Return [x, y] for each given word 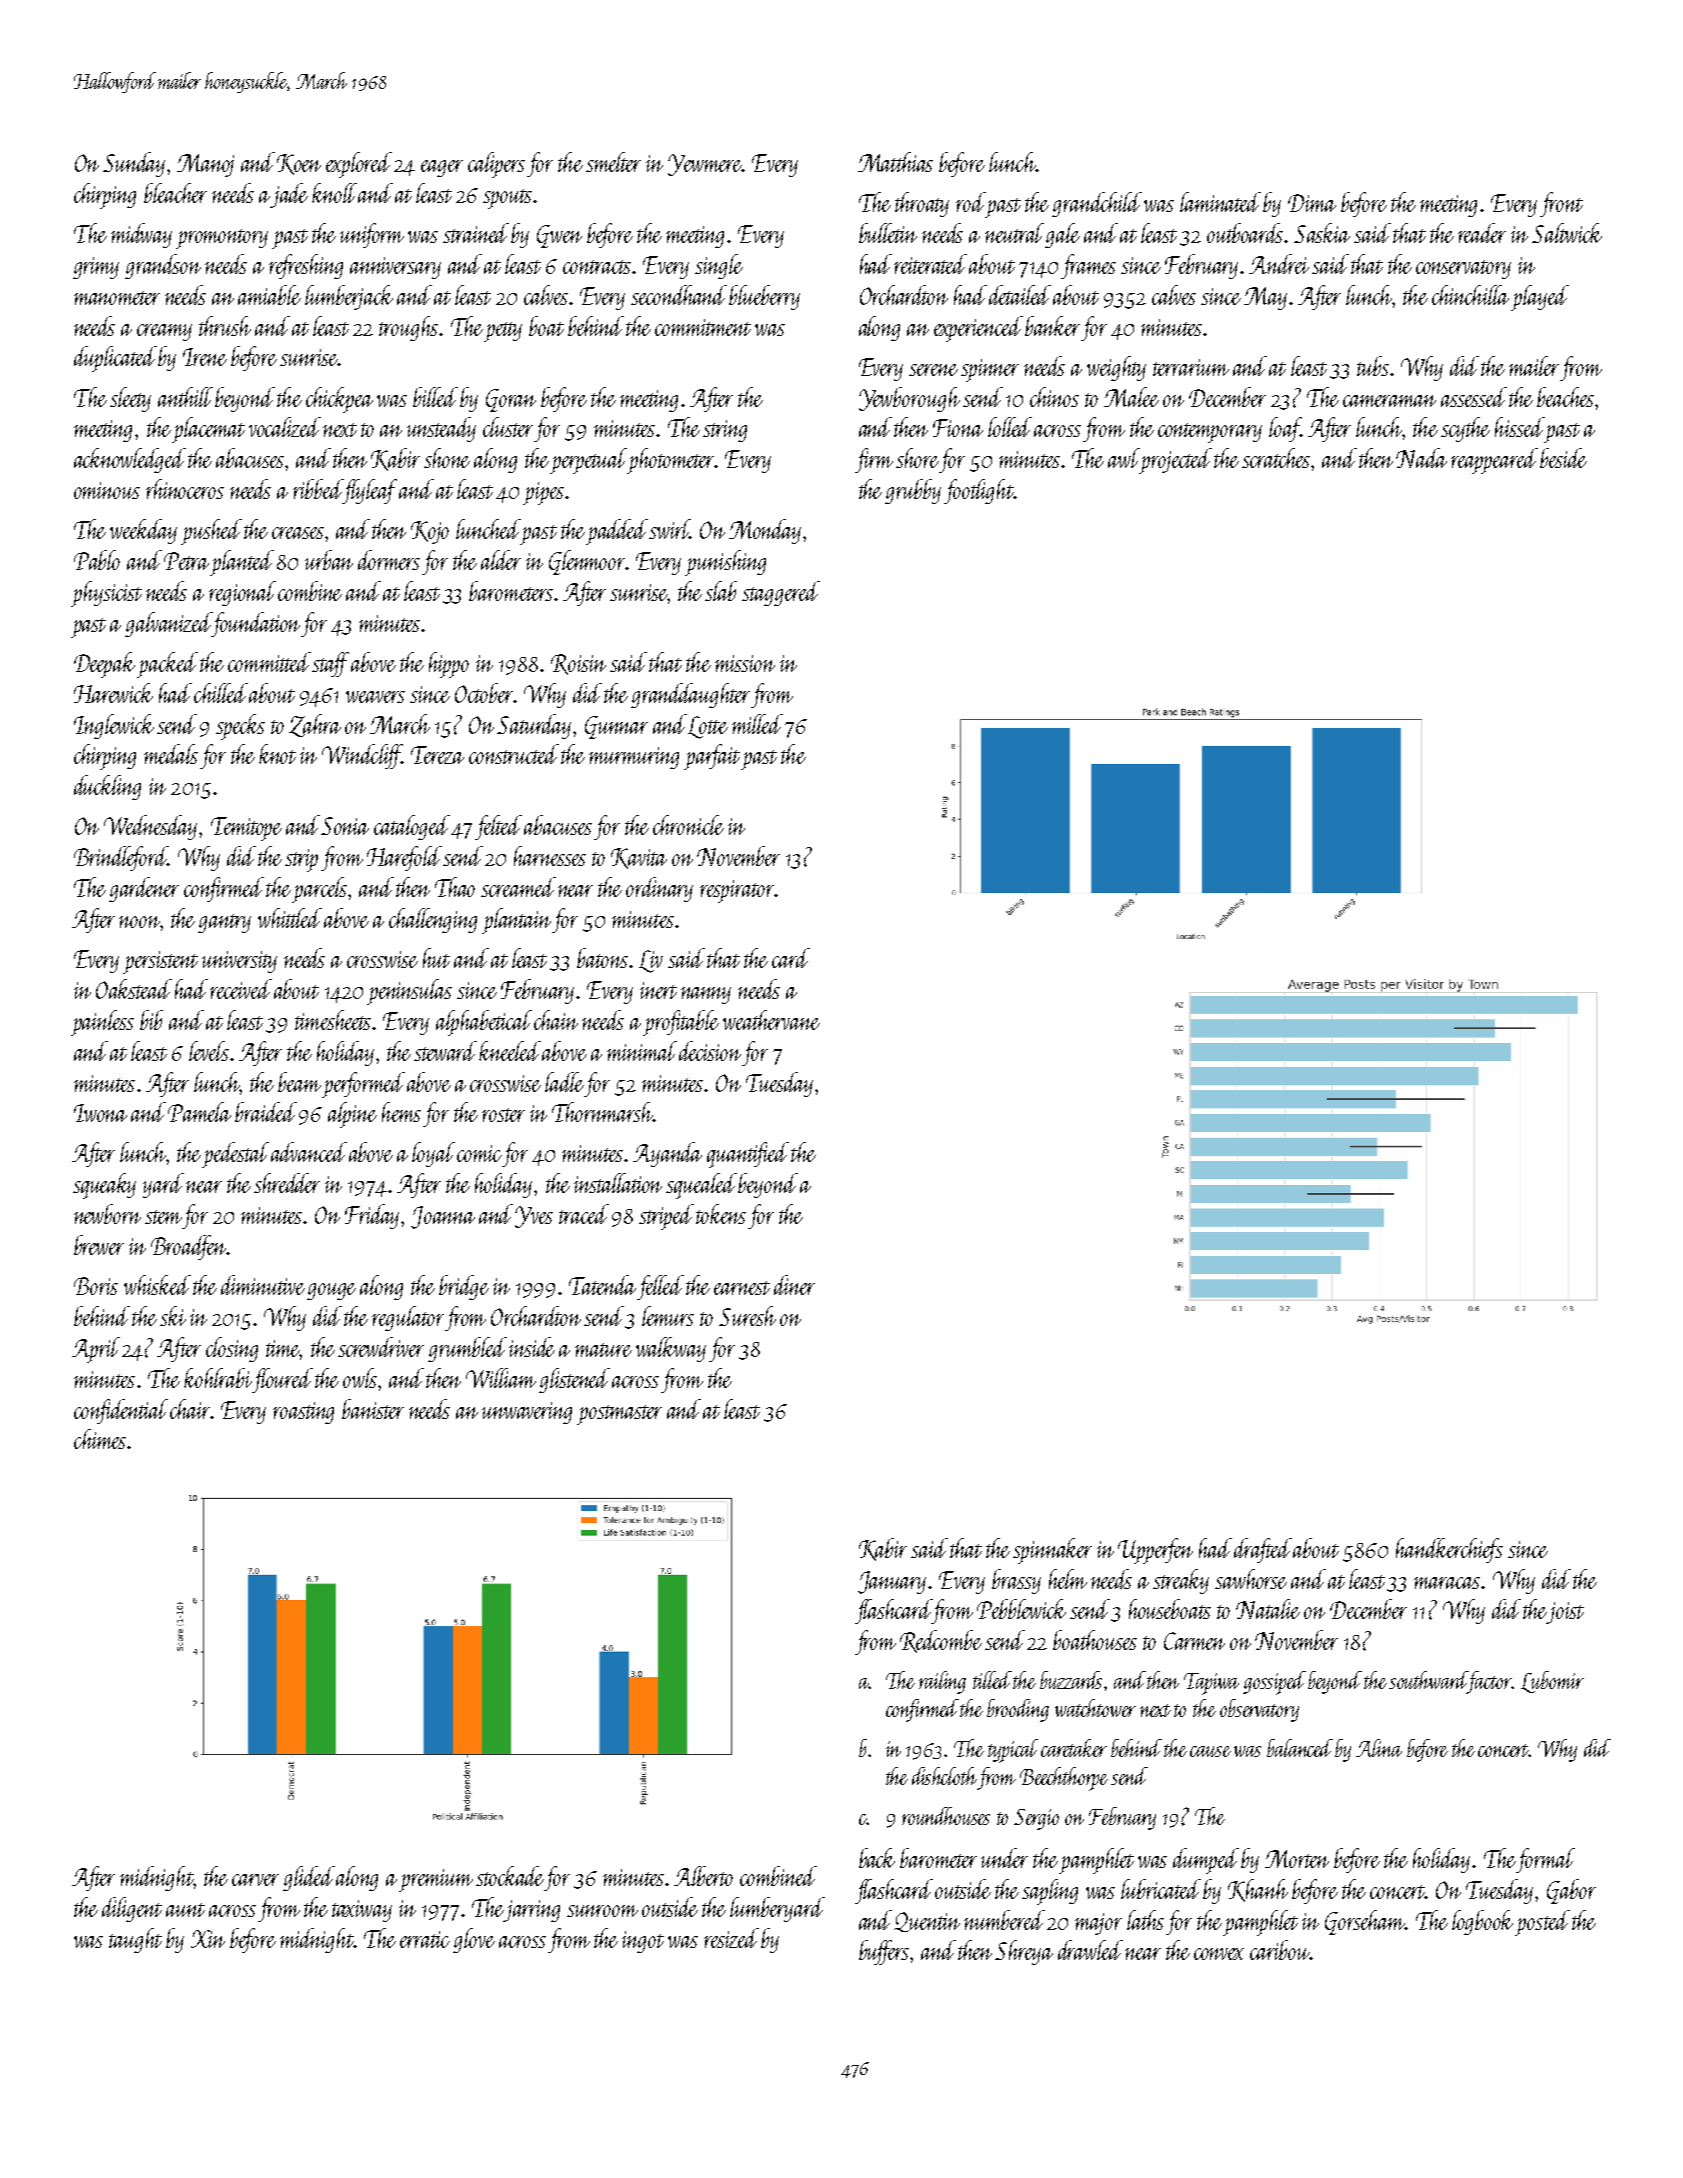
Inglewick [114, 726]
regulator [408, 1318]
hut [436, 958]
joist [1565, 1613]
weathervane [771, 1020]
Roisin [578, 664]
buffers [884, 1952]
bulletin [888, 233]
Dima [1312, 203]
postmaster [619, 1415]
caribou [1279, 1950]
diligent [132, 1909]
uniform [372, 235]
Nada [1421, 458]
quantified [748, 1155]
